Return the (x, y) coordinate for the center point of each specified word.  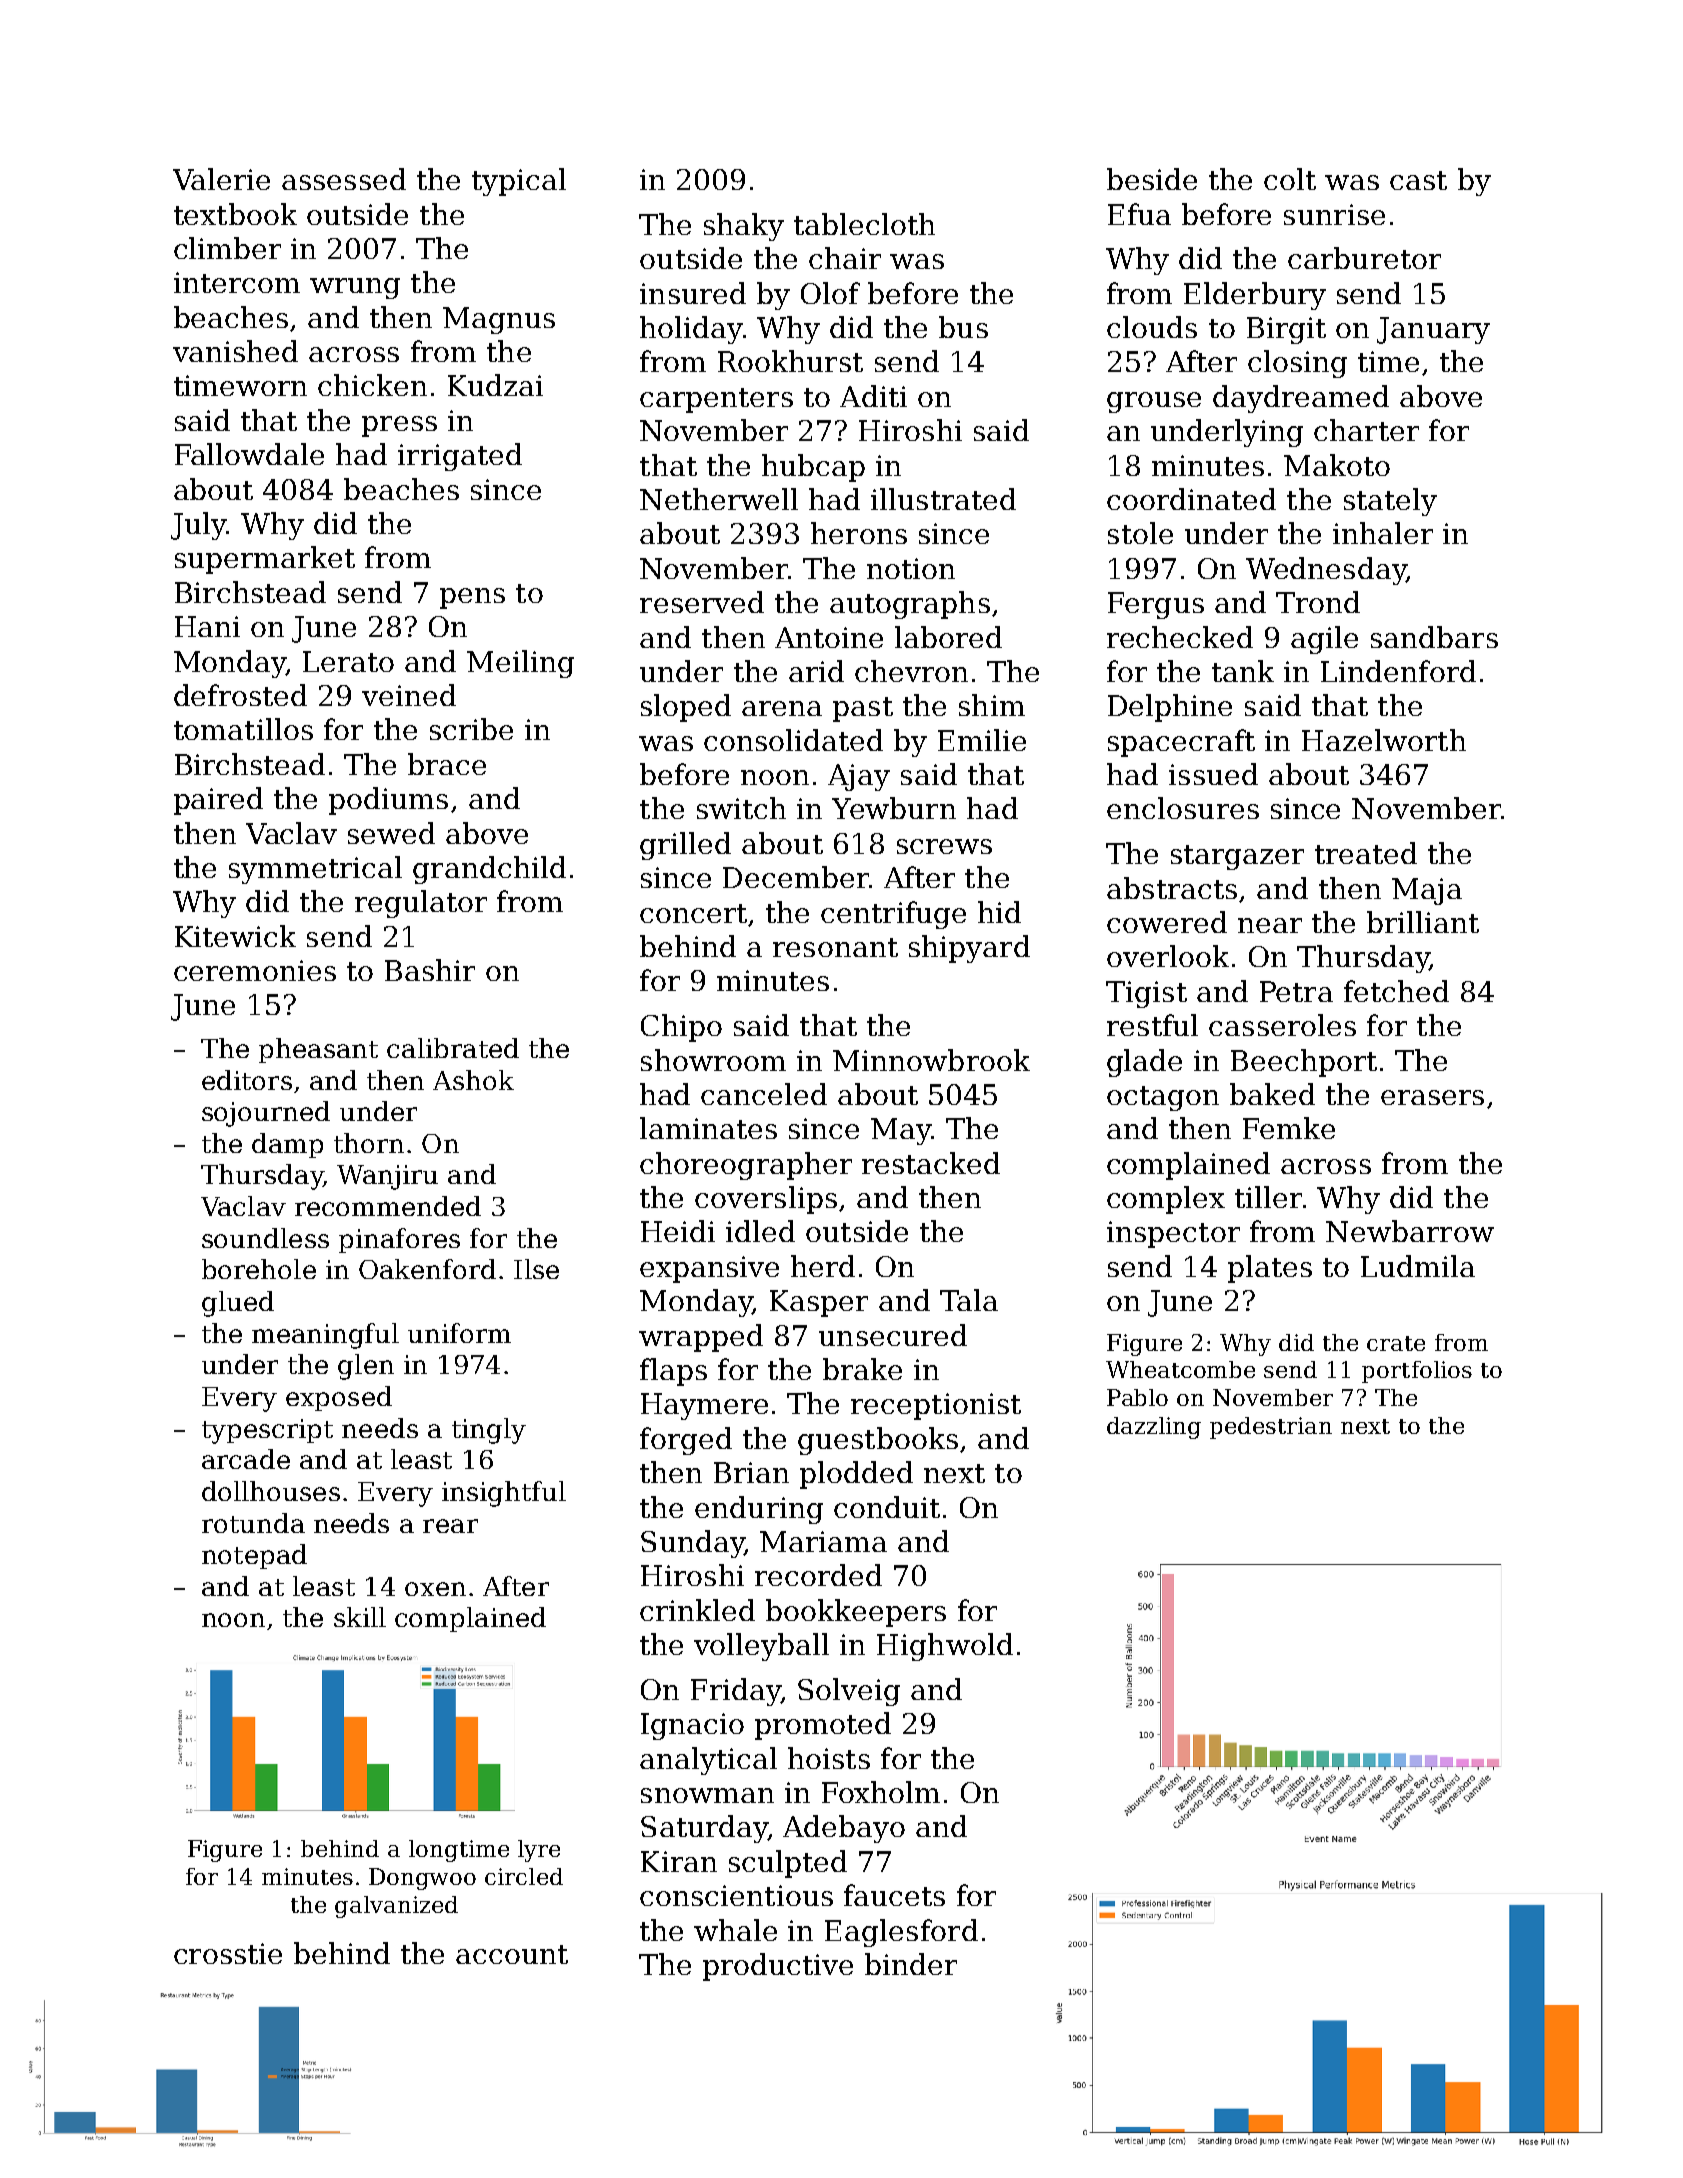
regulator (421, 904)
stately (1390, 502)
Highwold (945, 1647)
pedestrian (1271, 1428)
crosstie (228, 1953)
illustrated (943, 499)
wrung (355, 288)
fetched (1396, 991)
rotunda (253, 1523)
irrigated (460, 457)
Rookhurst (790, 361)
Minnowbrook (931, 1060)
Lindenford (1398, 671)
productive (778, 1967)
